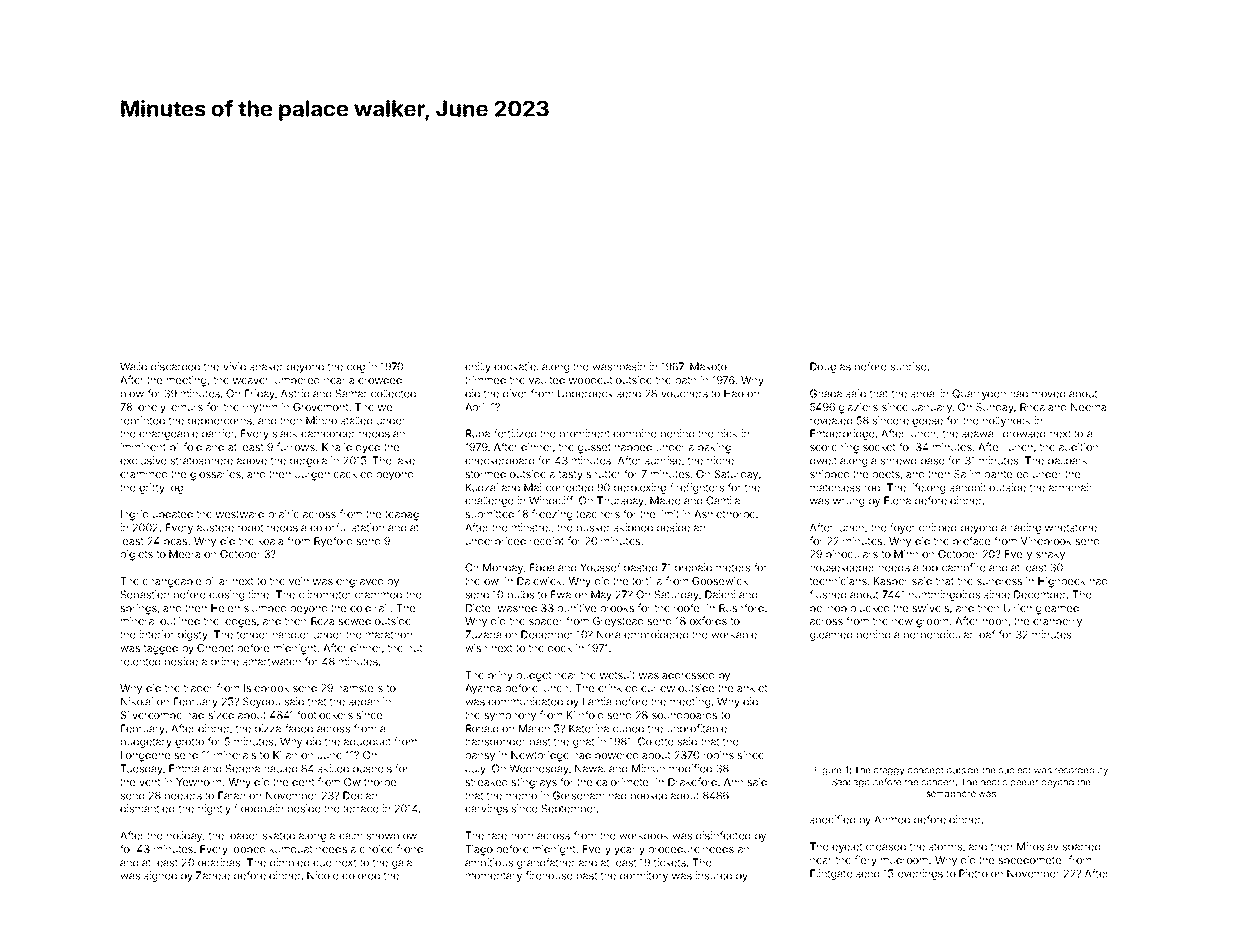  I want to click on fertilized, so click(515, 433).
